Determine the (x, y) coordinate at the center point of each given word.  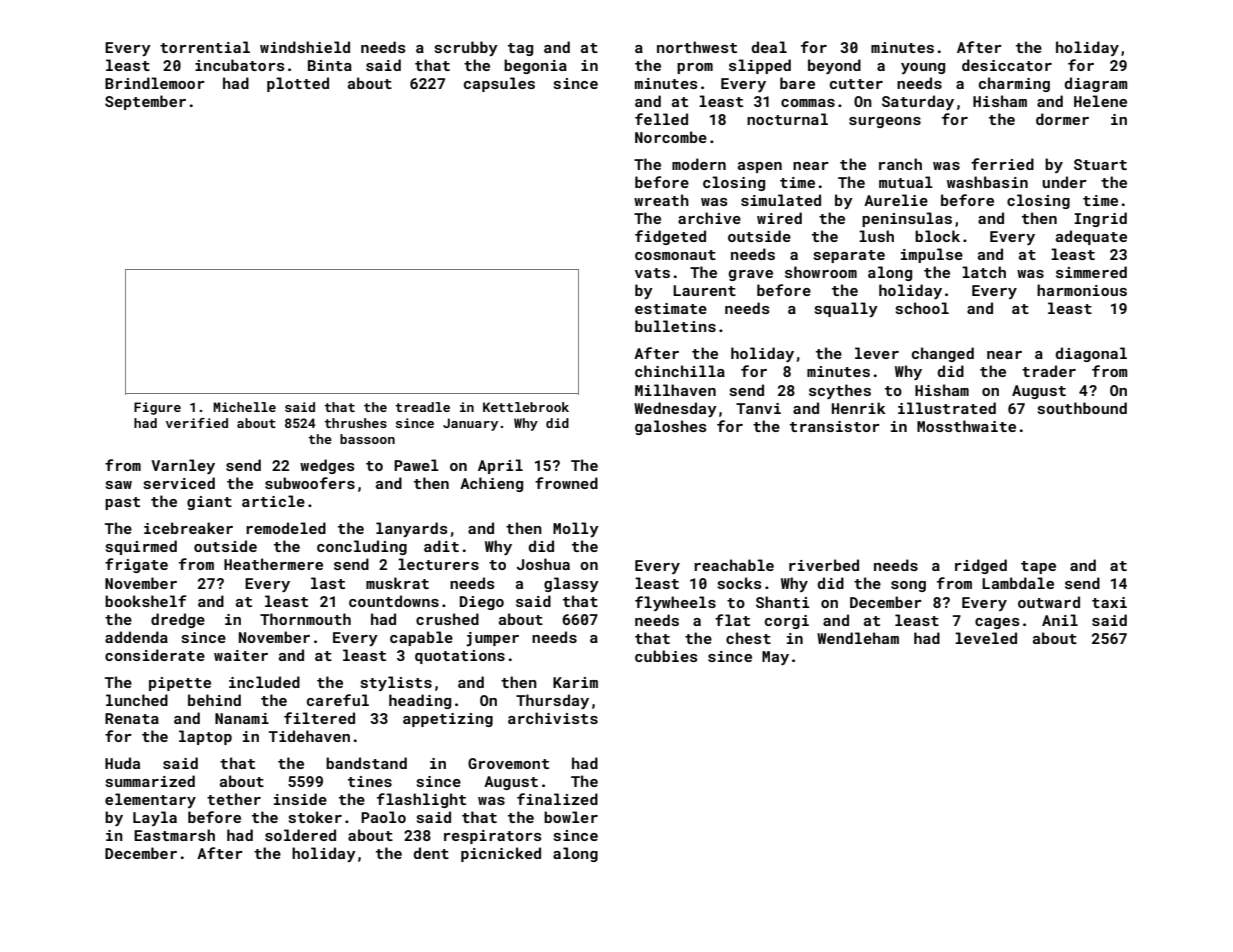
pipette (180, 684)
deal (769, 47)
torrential (205, 47)
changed (943, 354)
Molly (576, 529)
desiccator (1007, 65)
